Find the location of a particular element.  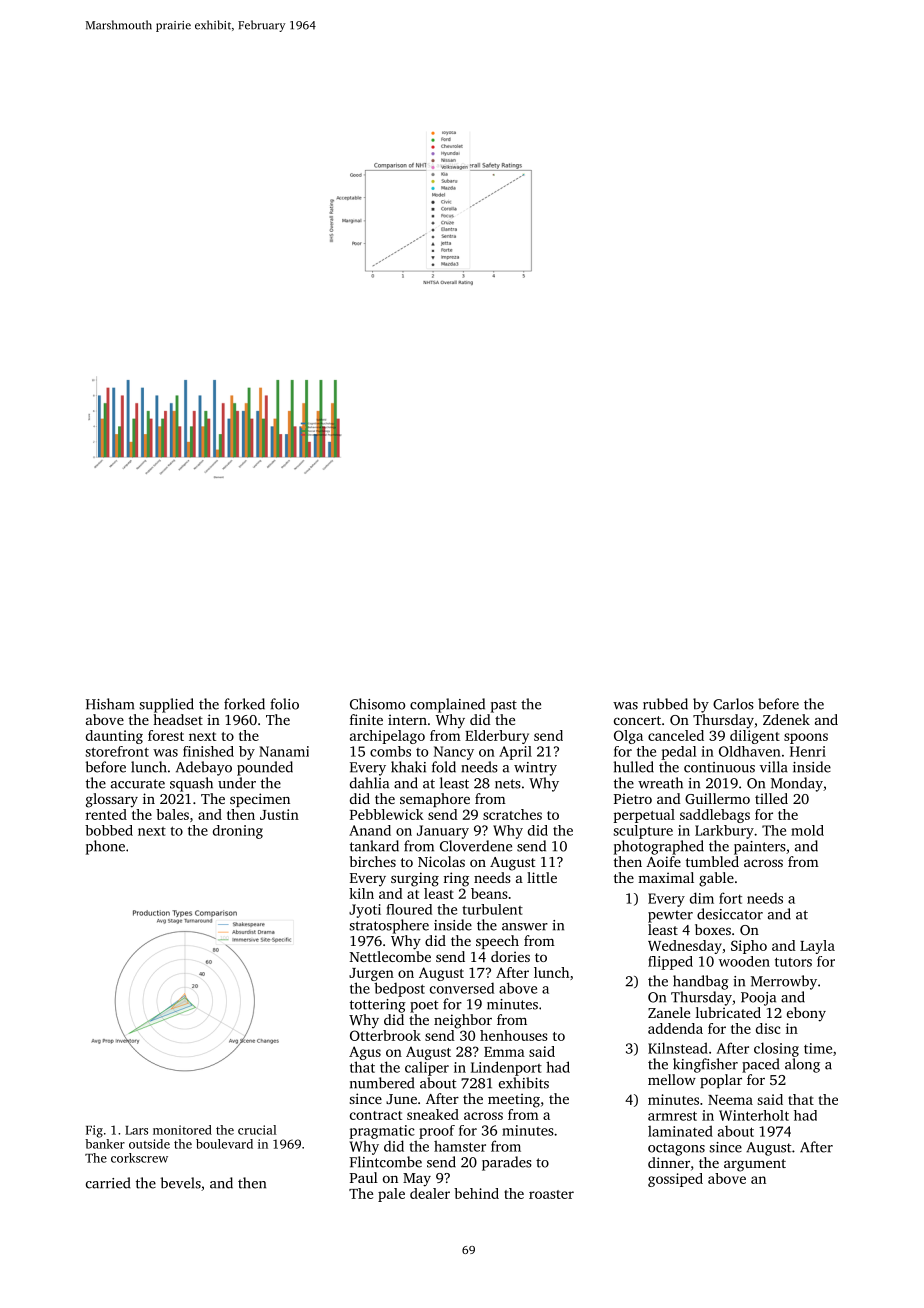

neighbor is located at coordinates (463, 1021).
